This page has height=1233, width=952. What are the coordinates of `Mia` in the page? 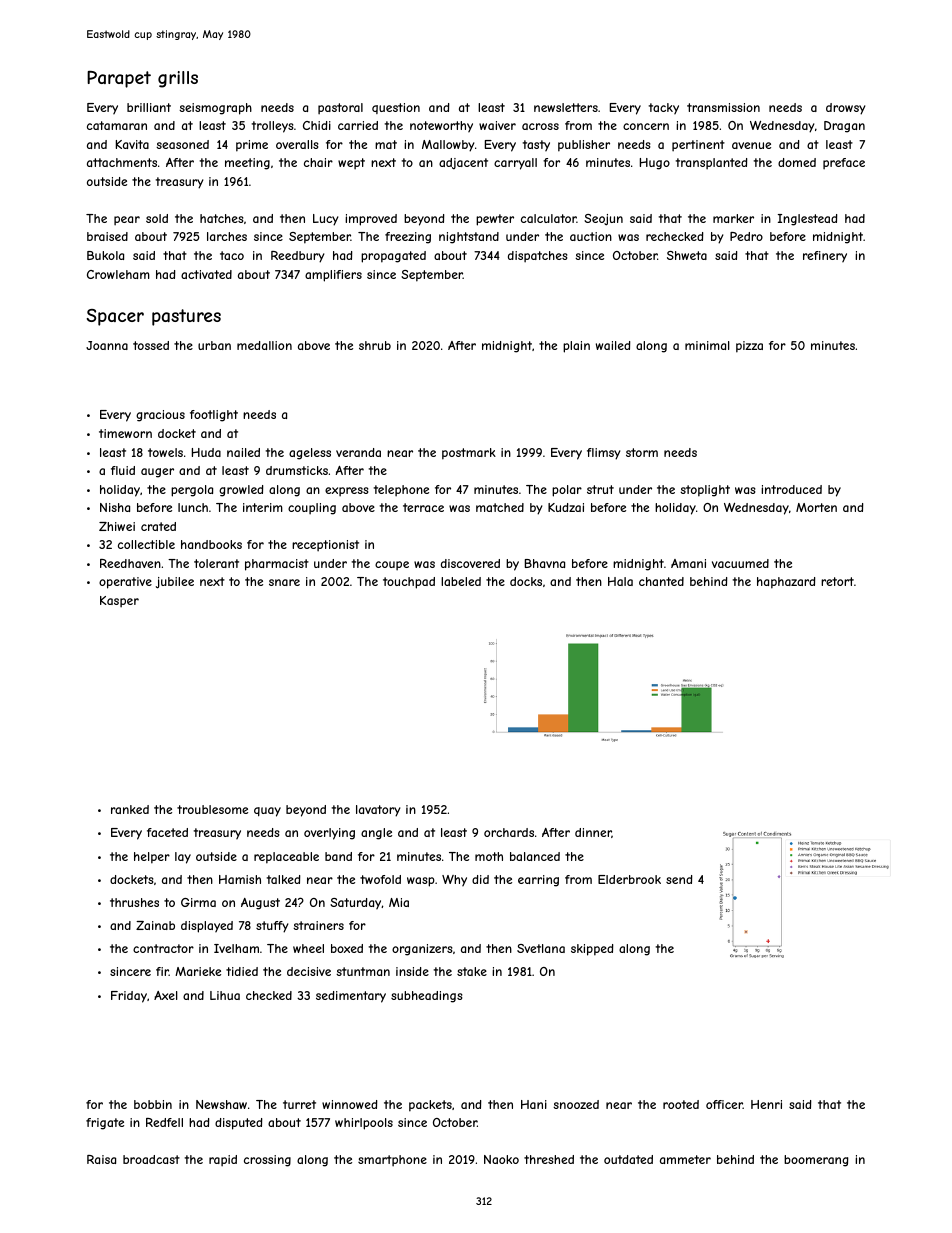 It's located at (399, 902).
